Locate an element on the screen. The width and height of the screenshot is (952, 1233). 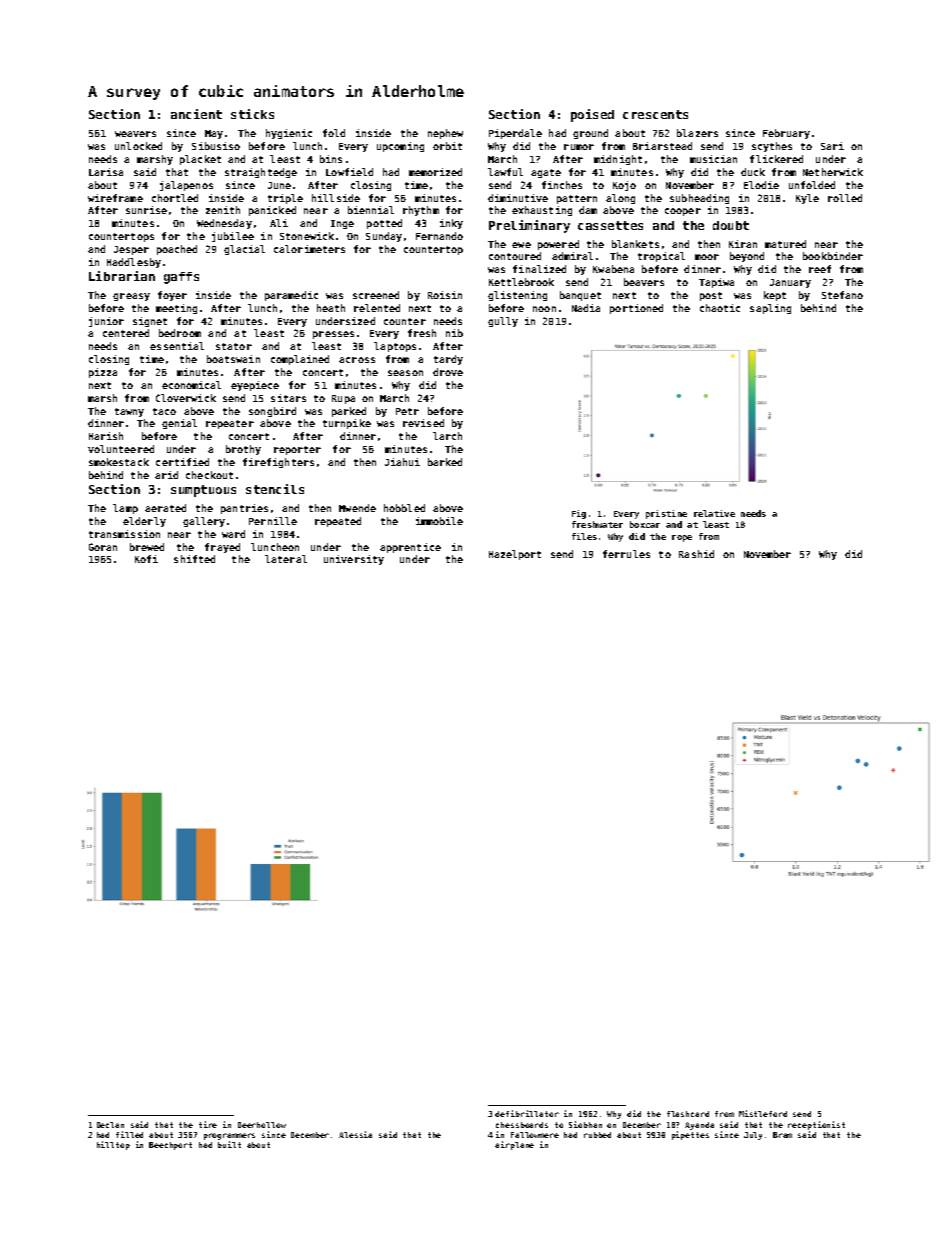
Kofi is located at coordinates (146, 559).
